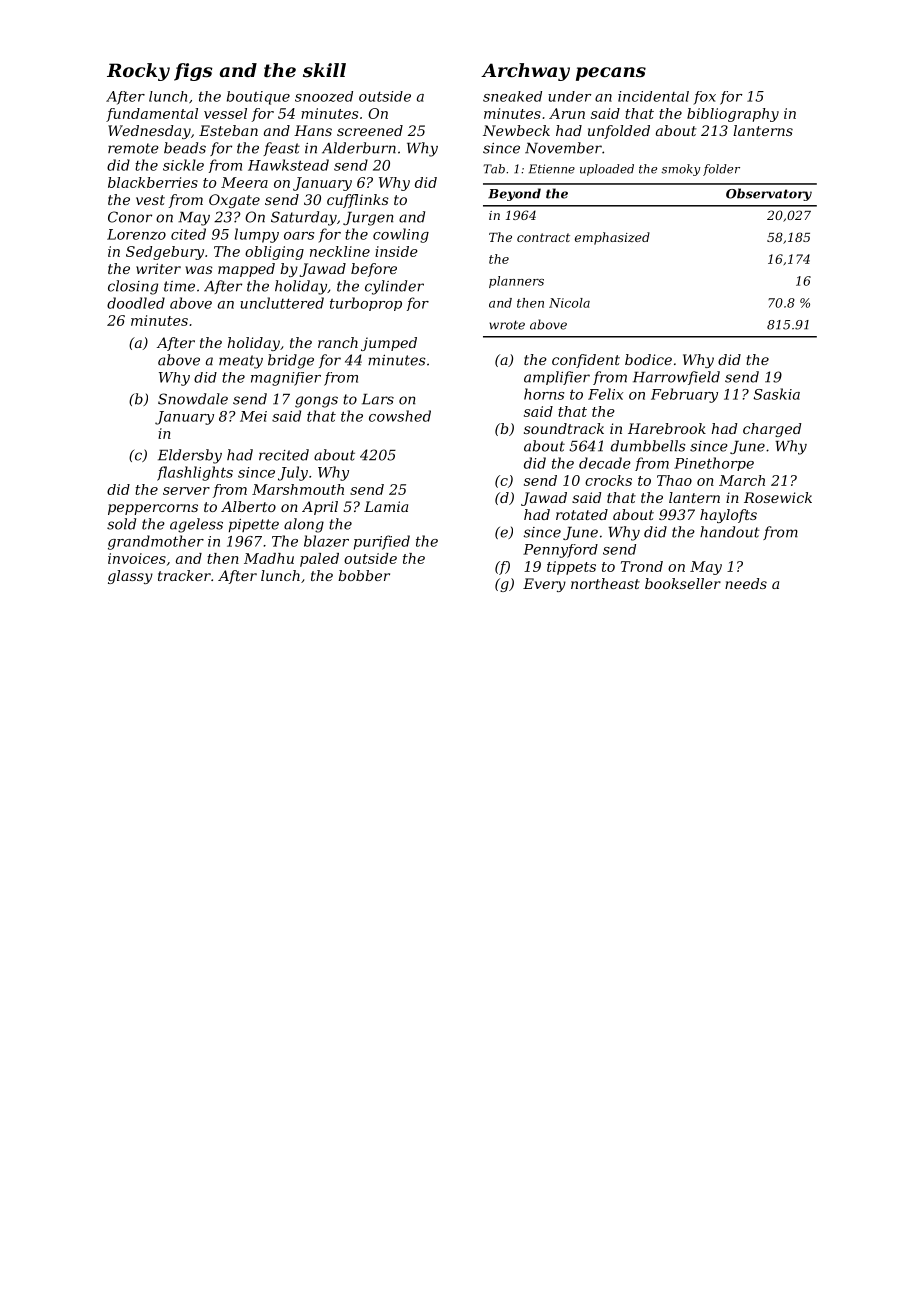 Image resolution: width=924 pixels, height=1314 pixels. What do you see at coordinates (153, 182) in the page?
I see `blackberries` at bounding box center [153, 182].
